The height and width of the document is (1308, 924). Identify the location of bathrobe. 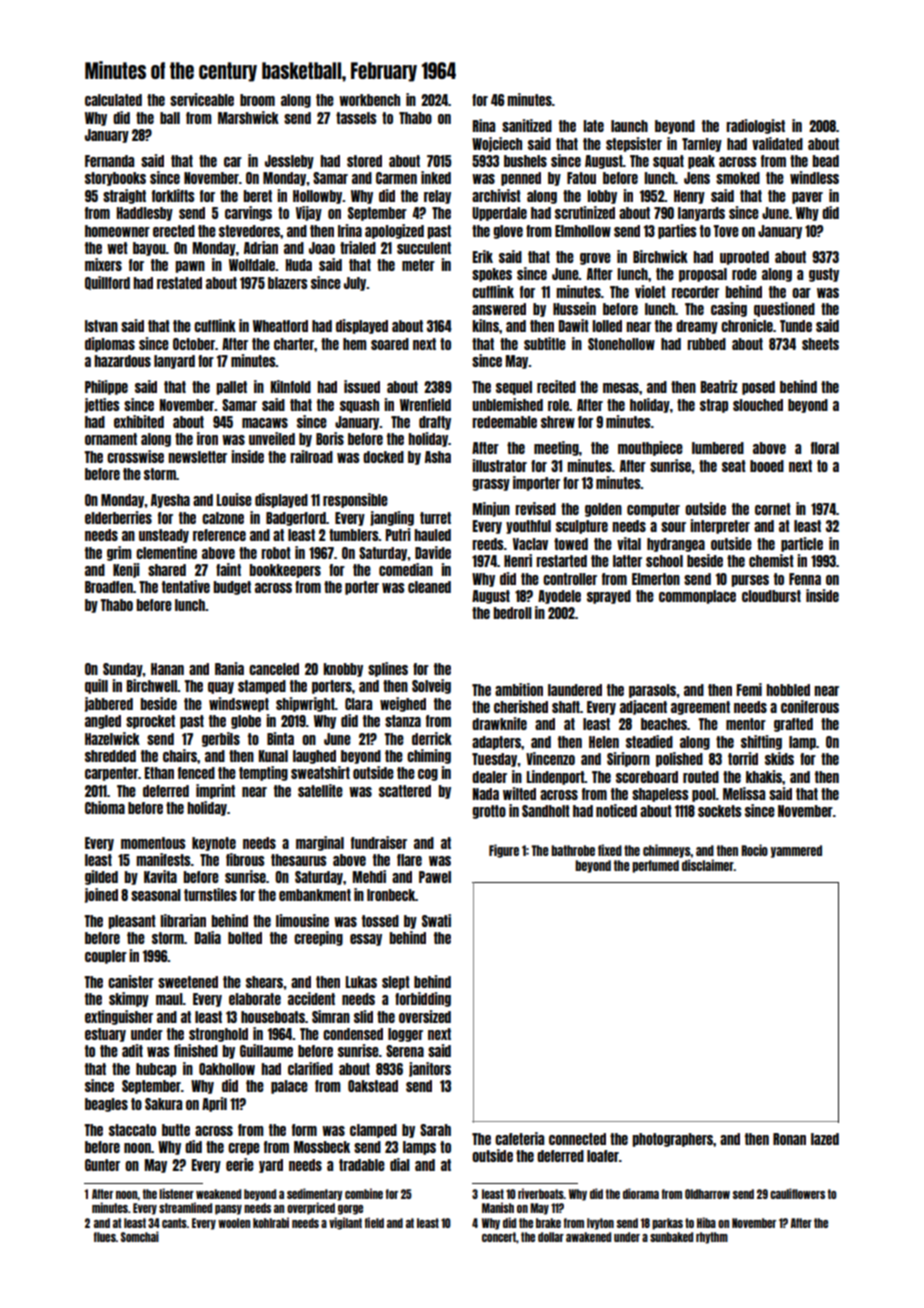
(573, 850).
